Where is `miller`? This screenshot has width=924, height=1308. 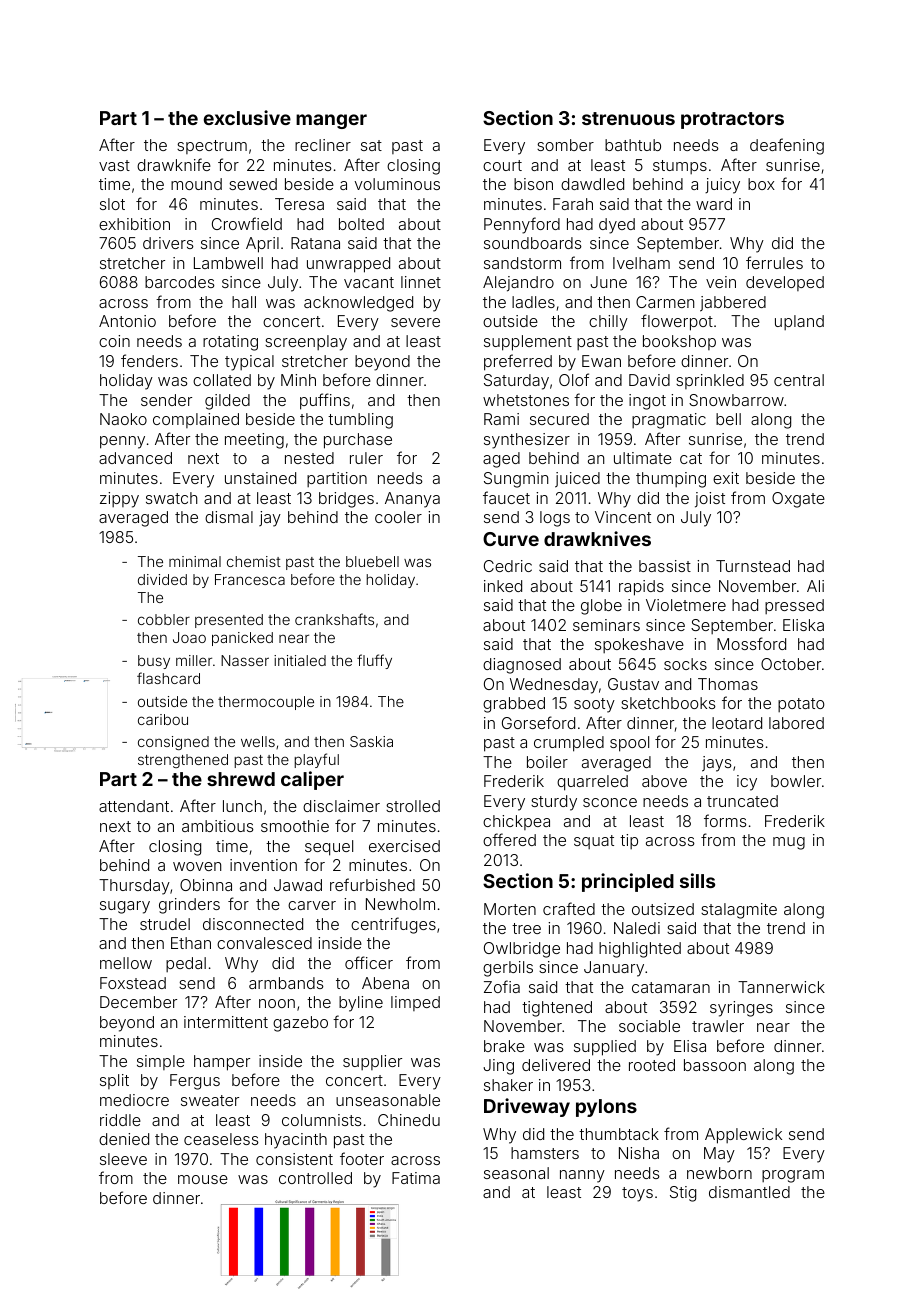
miller is located at coordinates (194, 660).
